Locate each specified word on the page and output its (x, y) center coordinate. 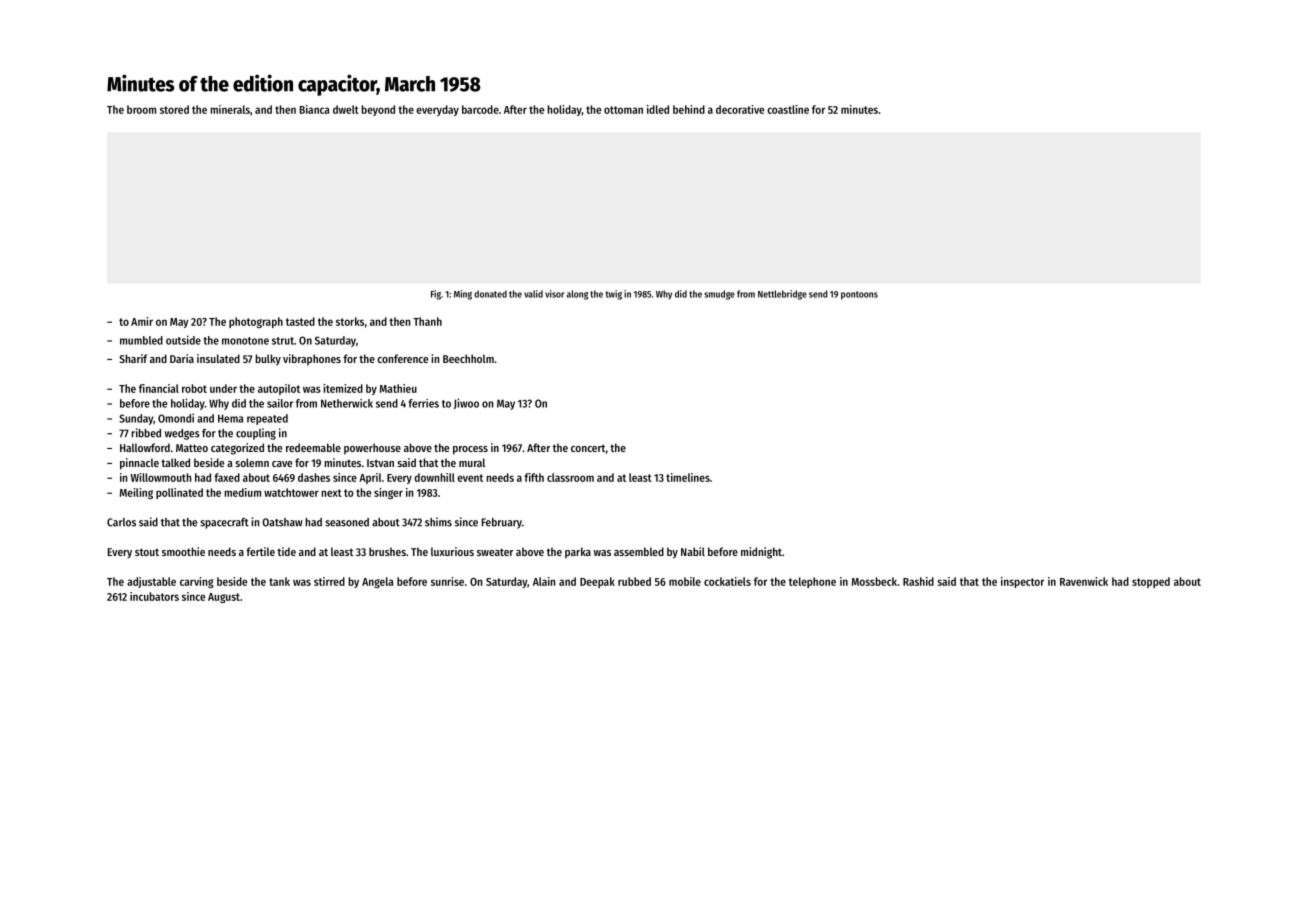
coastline (788, 109)
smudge (719, 295)
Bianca (315, 109)
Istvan (380, 463)
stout (147, 552)
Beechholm (468, 358)
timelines (688, 477)
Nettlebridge (782, 295)
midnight (761, 553)
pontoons (859, 295)
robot (194, 388)
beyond (378, 110)
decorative (740, 109)
